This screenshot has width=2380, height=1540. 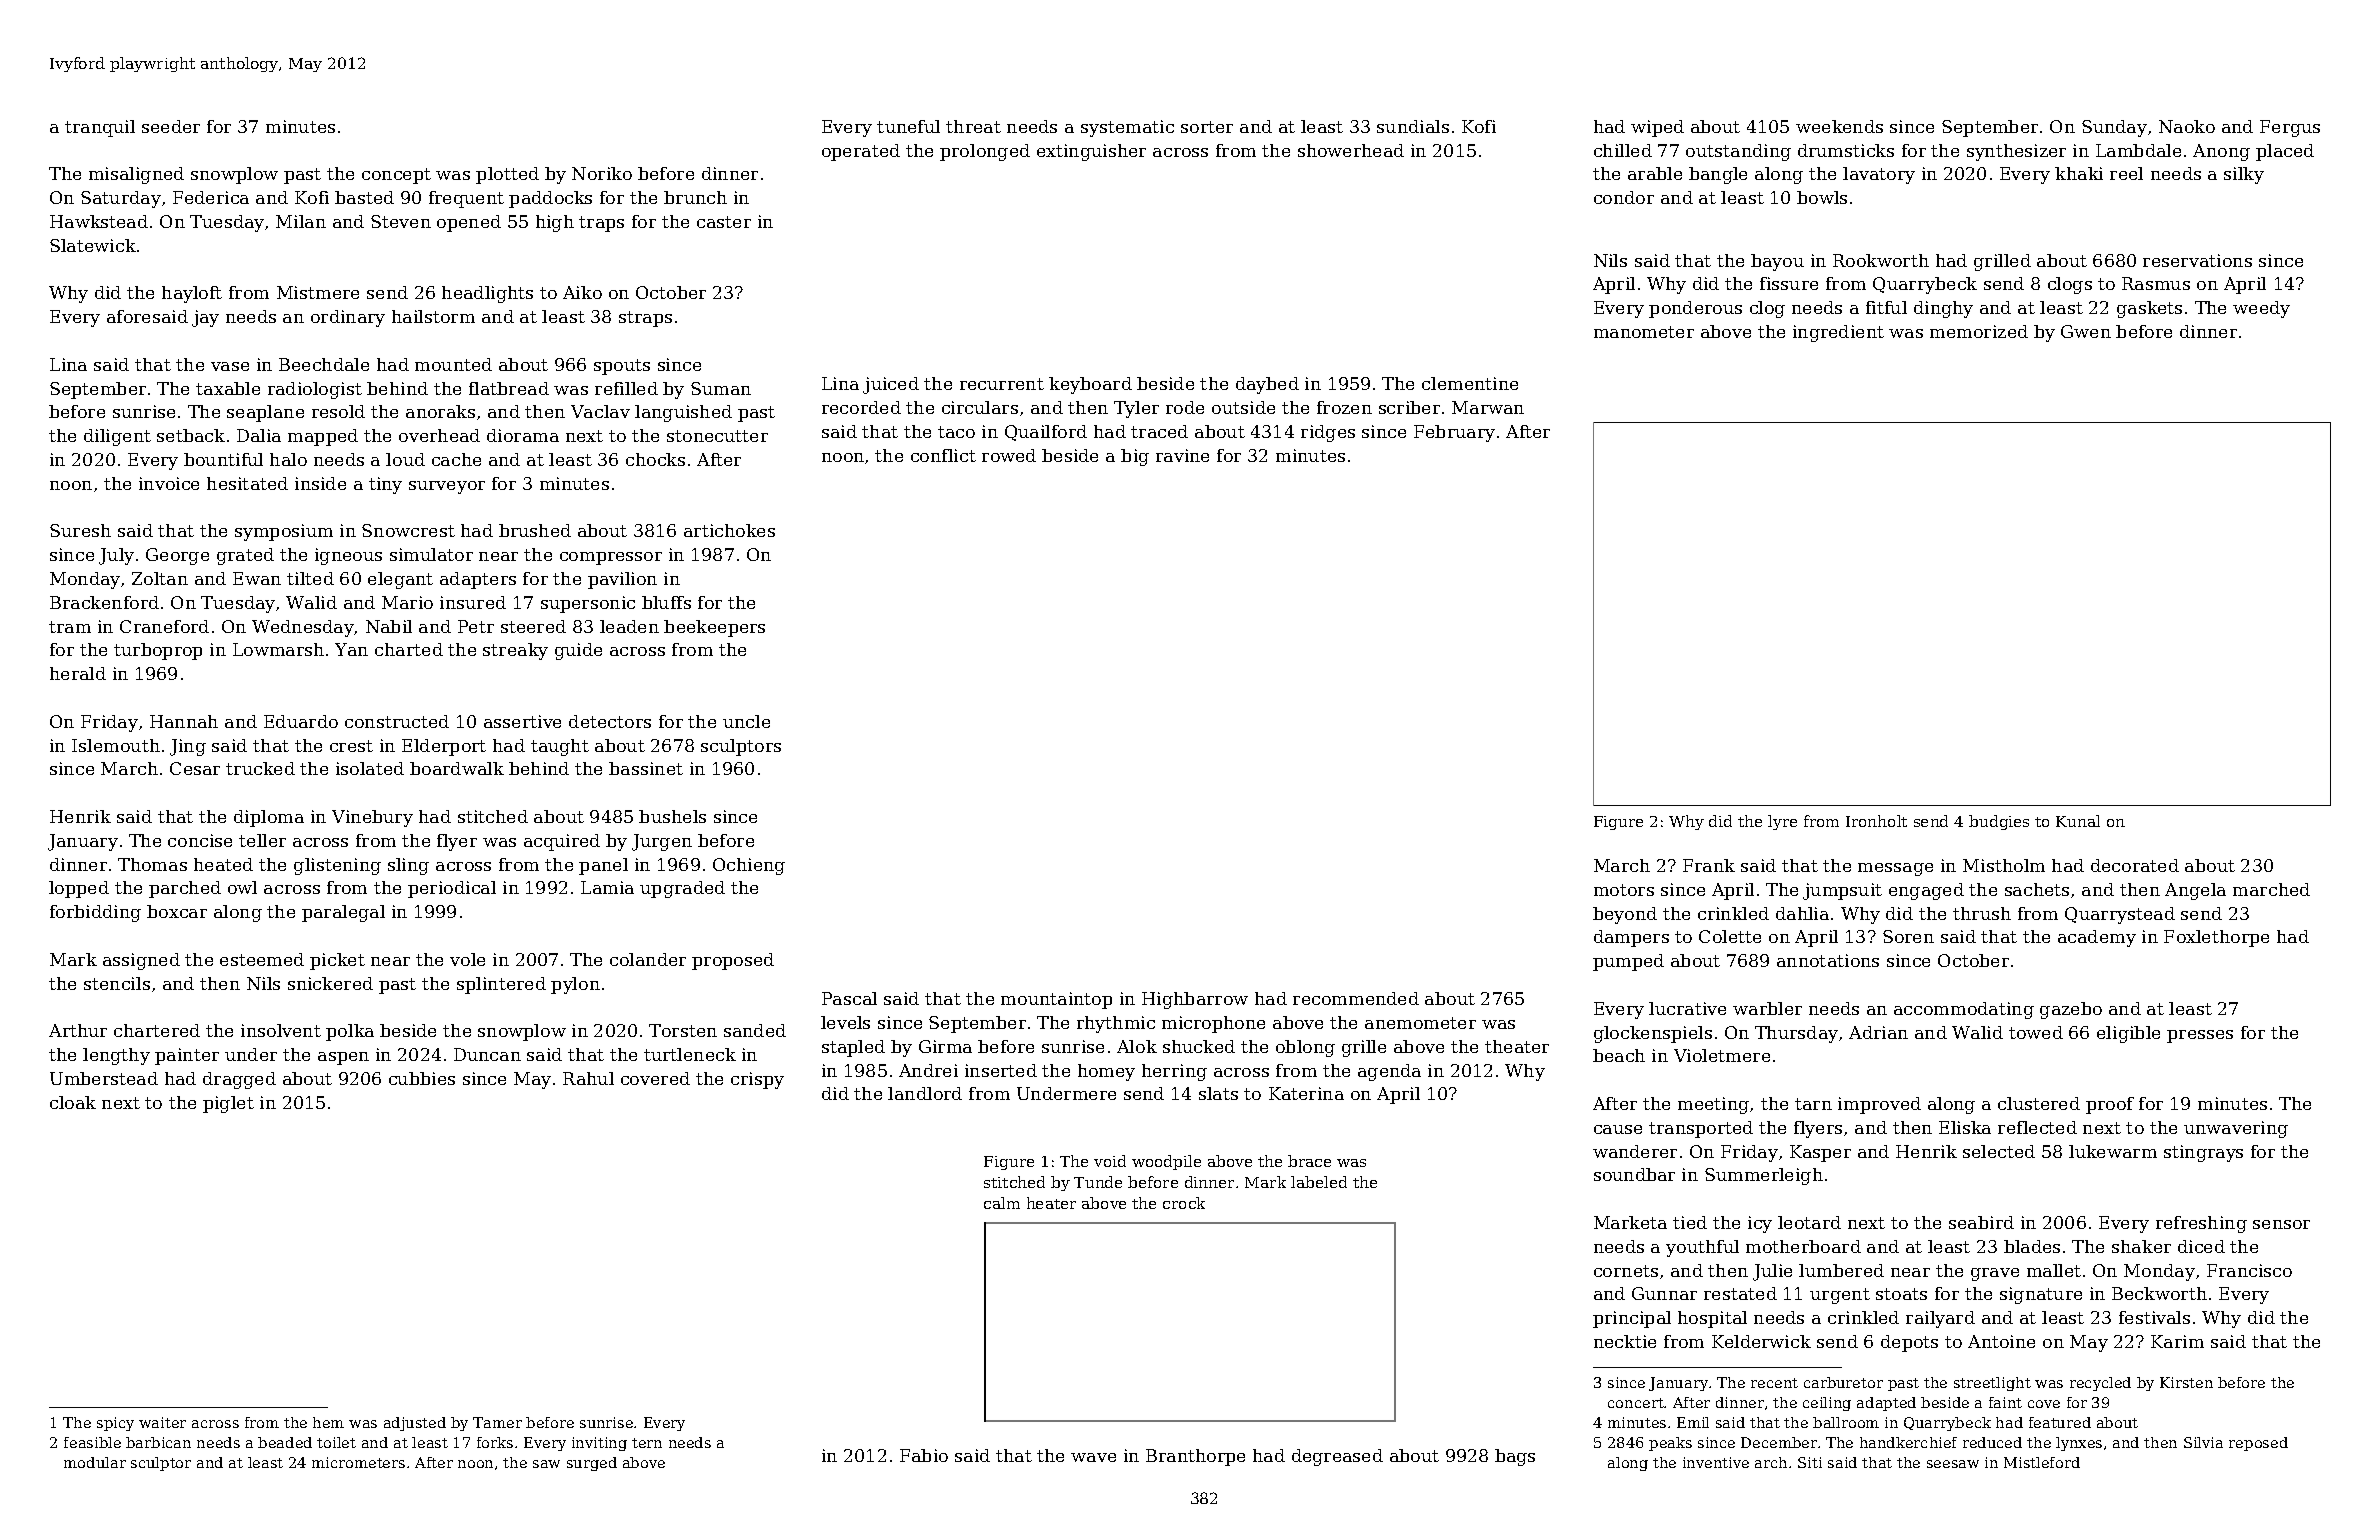 What do you see at coordinates (1820, 1153) in the screenshot?
I see `Kasper` at bounding box center [1820, 1153].
